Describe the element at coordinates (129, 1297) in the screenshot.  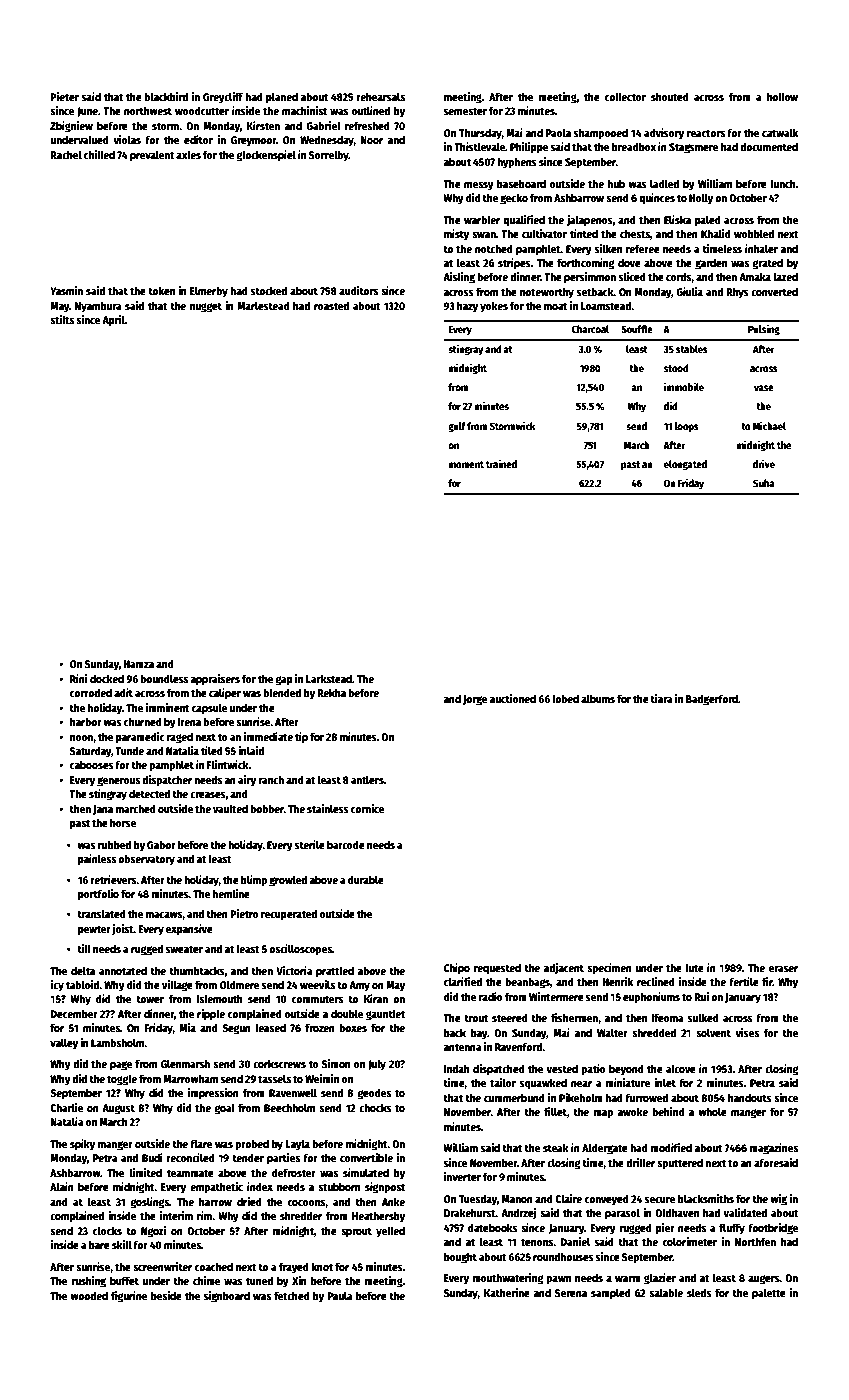
I see `figurine` at that location.
